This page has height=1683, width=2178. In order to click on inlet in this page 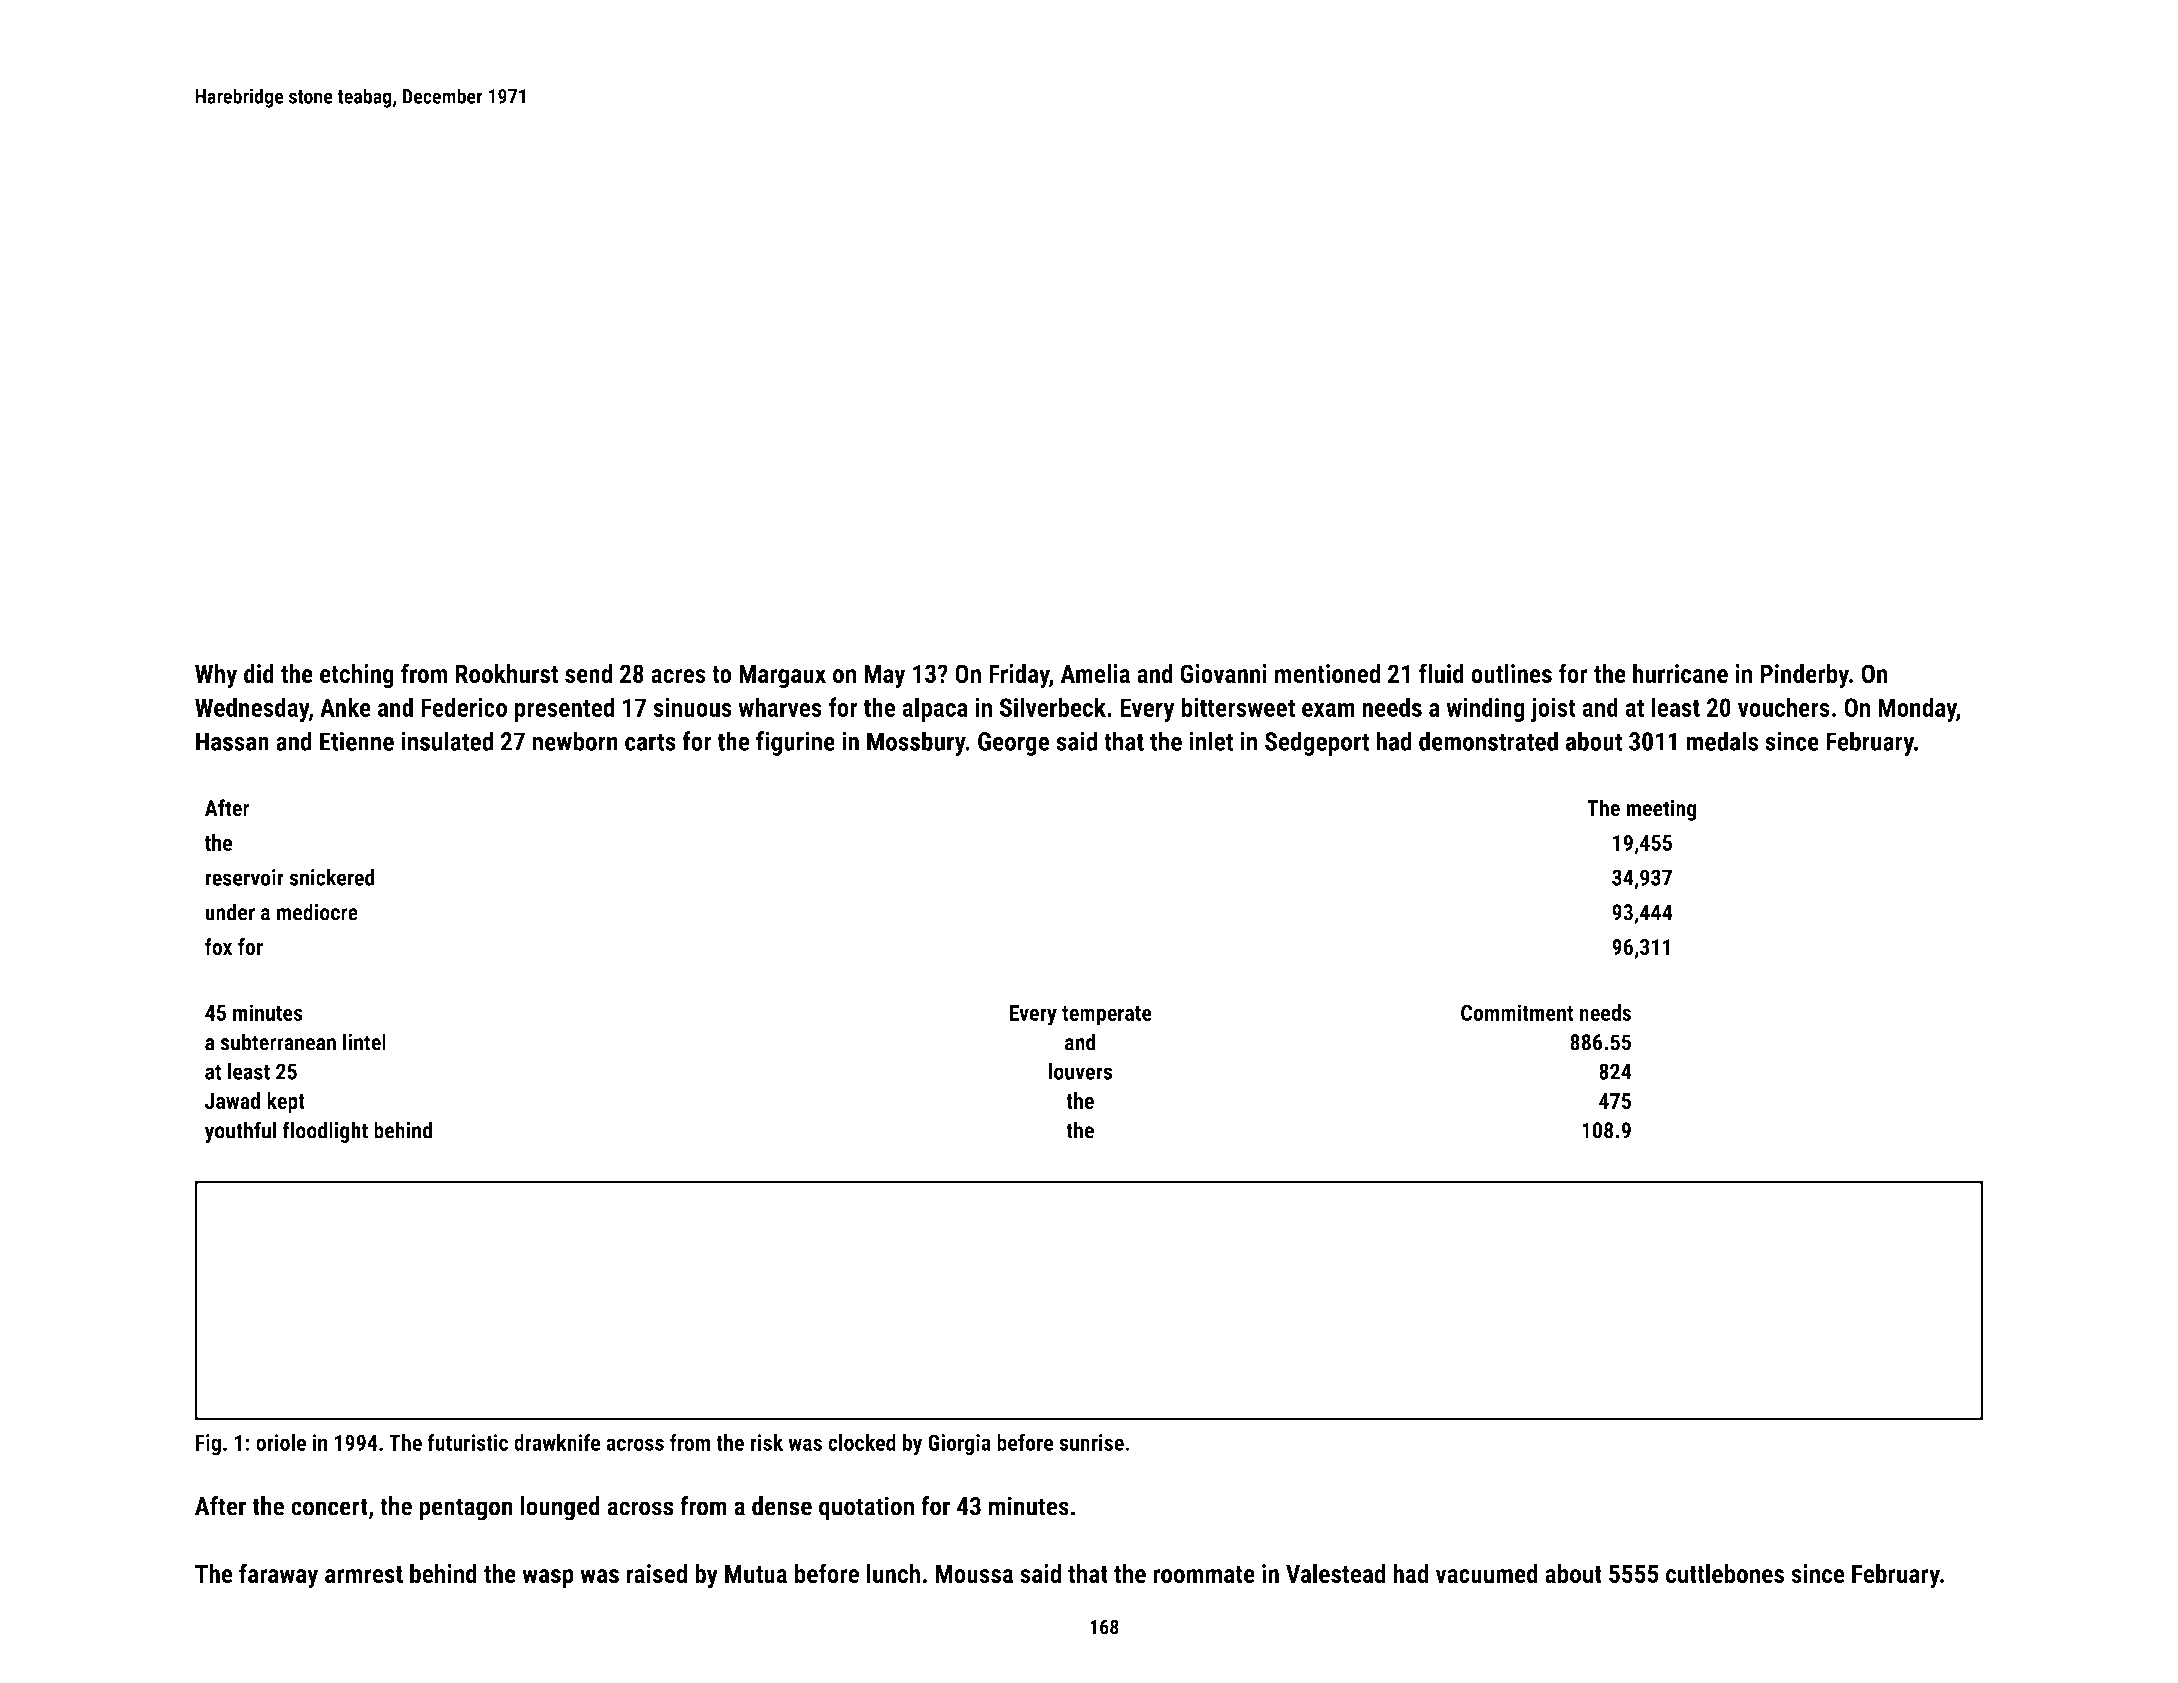, I will do `click(1211, 741)`.
